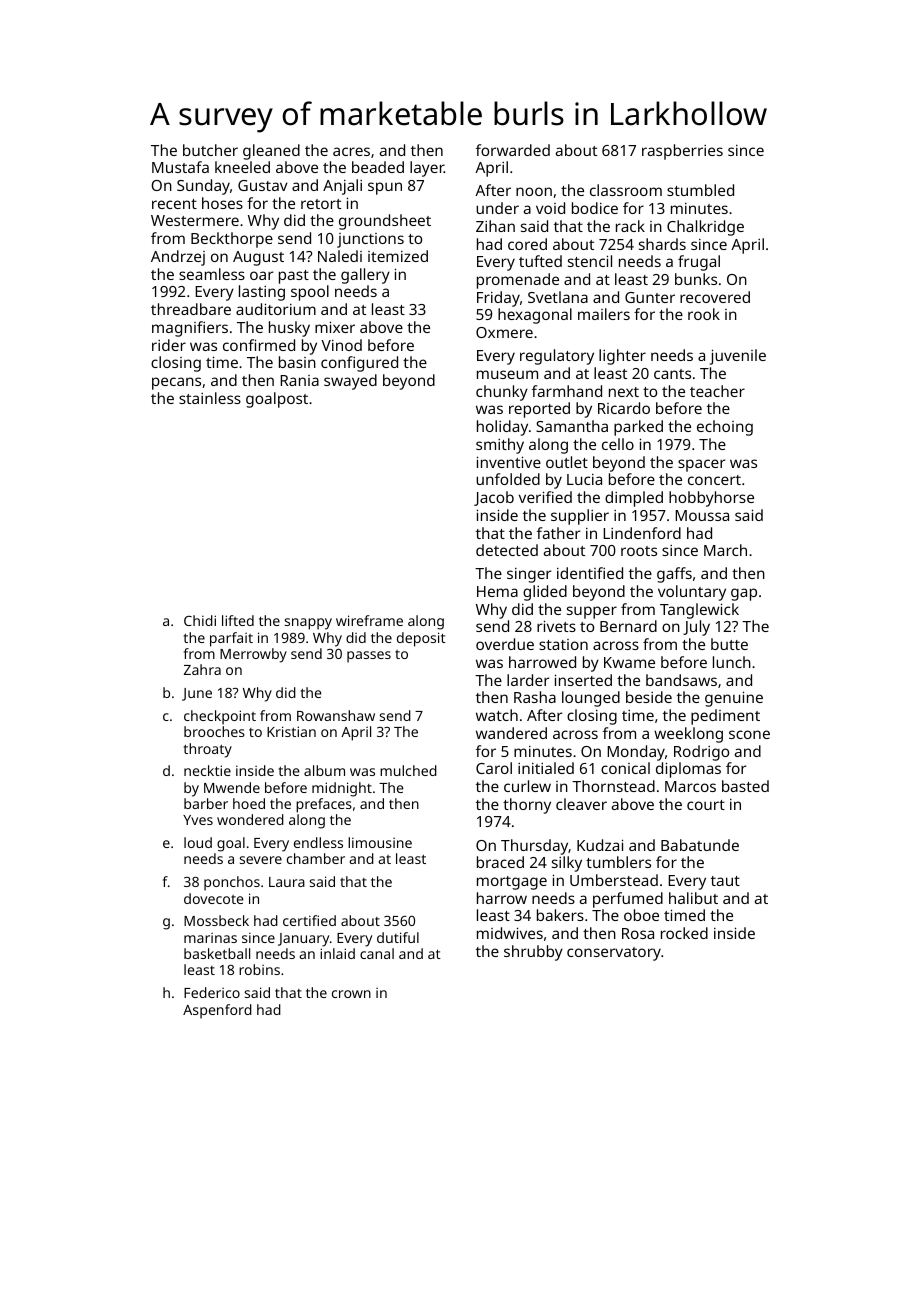 This image has height=1311, width=924. What do you see at coordinates (639, 551) in the image?
I see `roots` at bounding box center [639, 551].
